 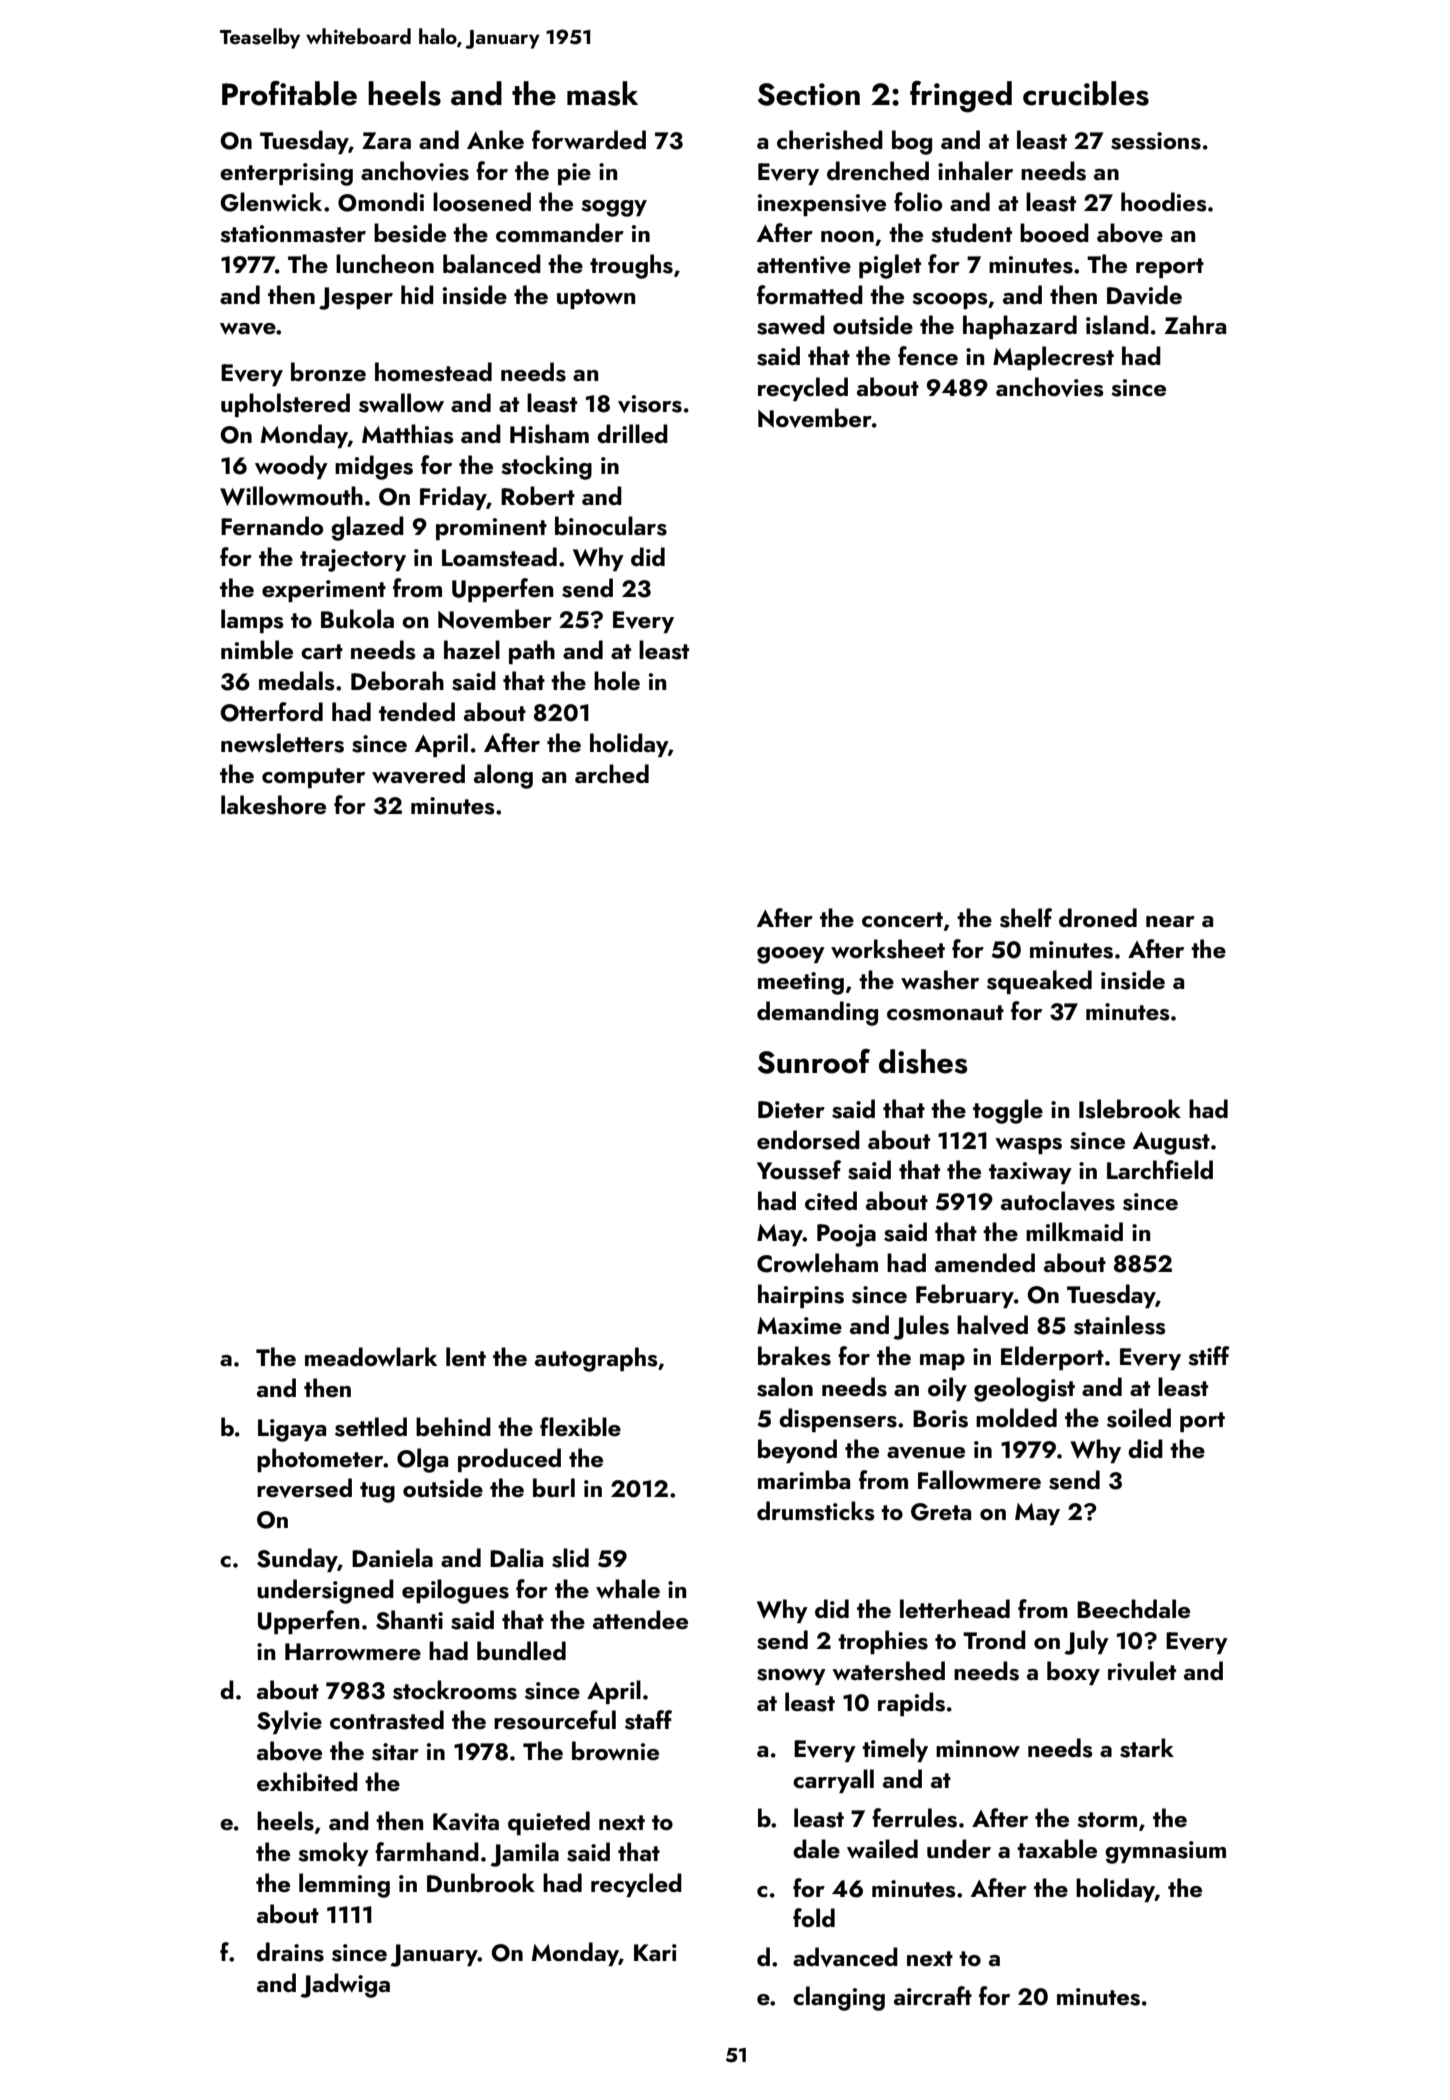 I want to click on arched, so click(x=612, y=773).
